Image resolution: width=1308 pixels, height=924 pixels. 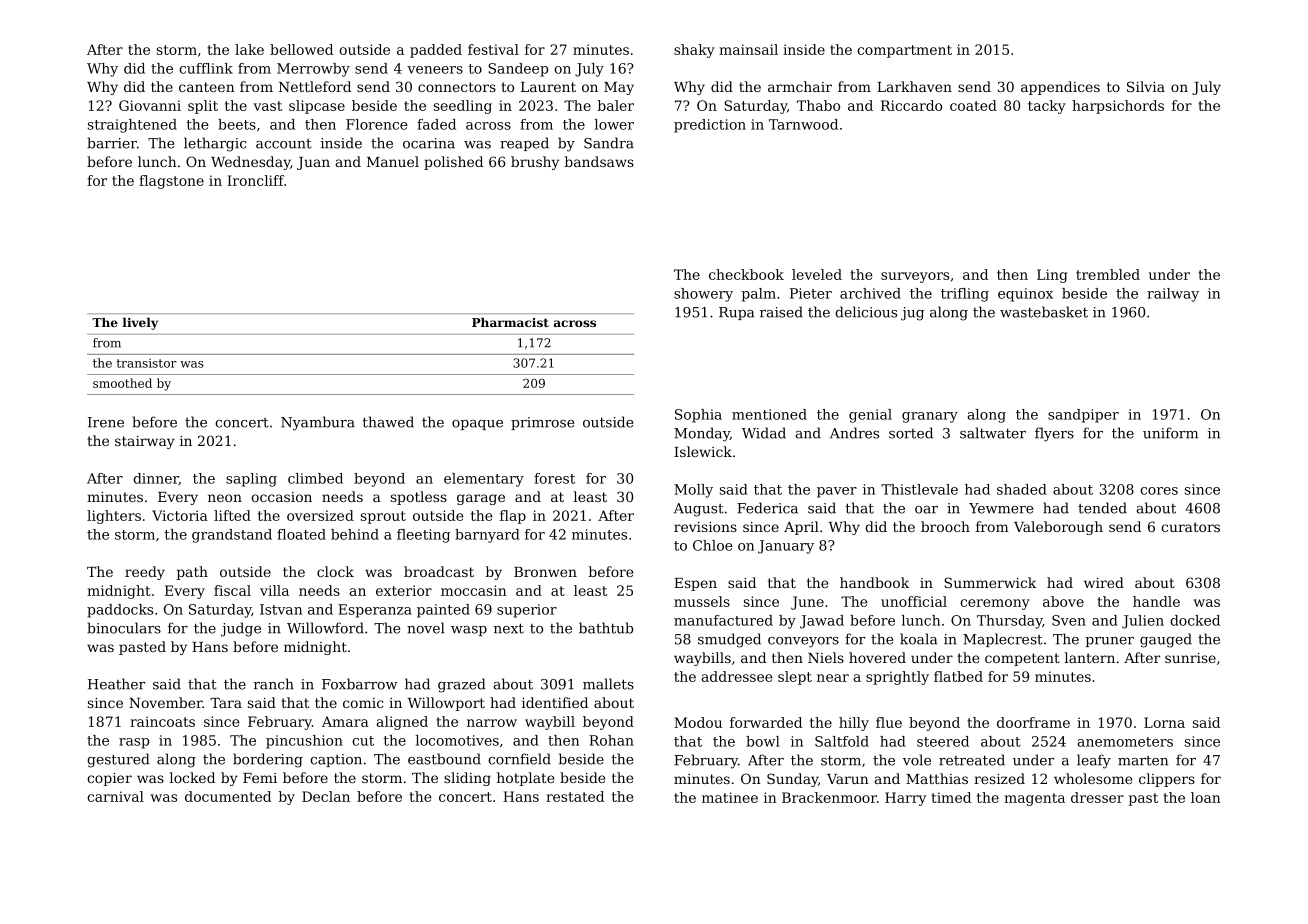 I want to click on Summerwick, so click(x=990, y=582).
